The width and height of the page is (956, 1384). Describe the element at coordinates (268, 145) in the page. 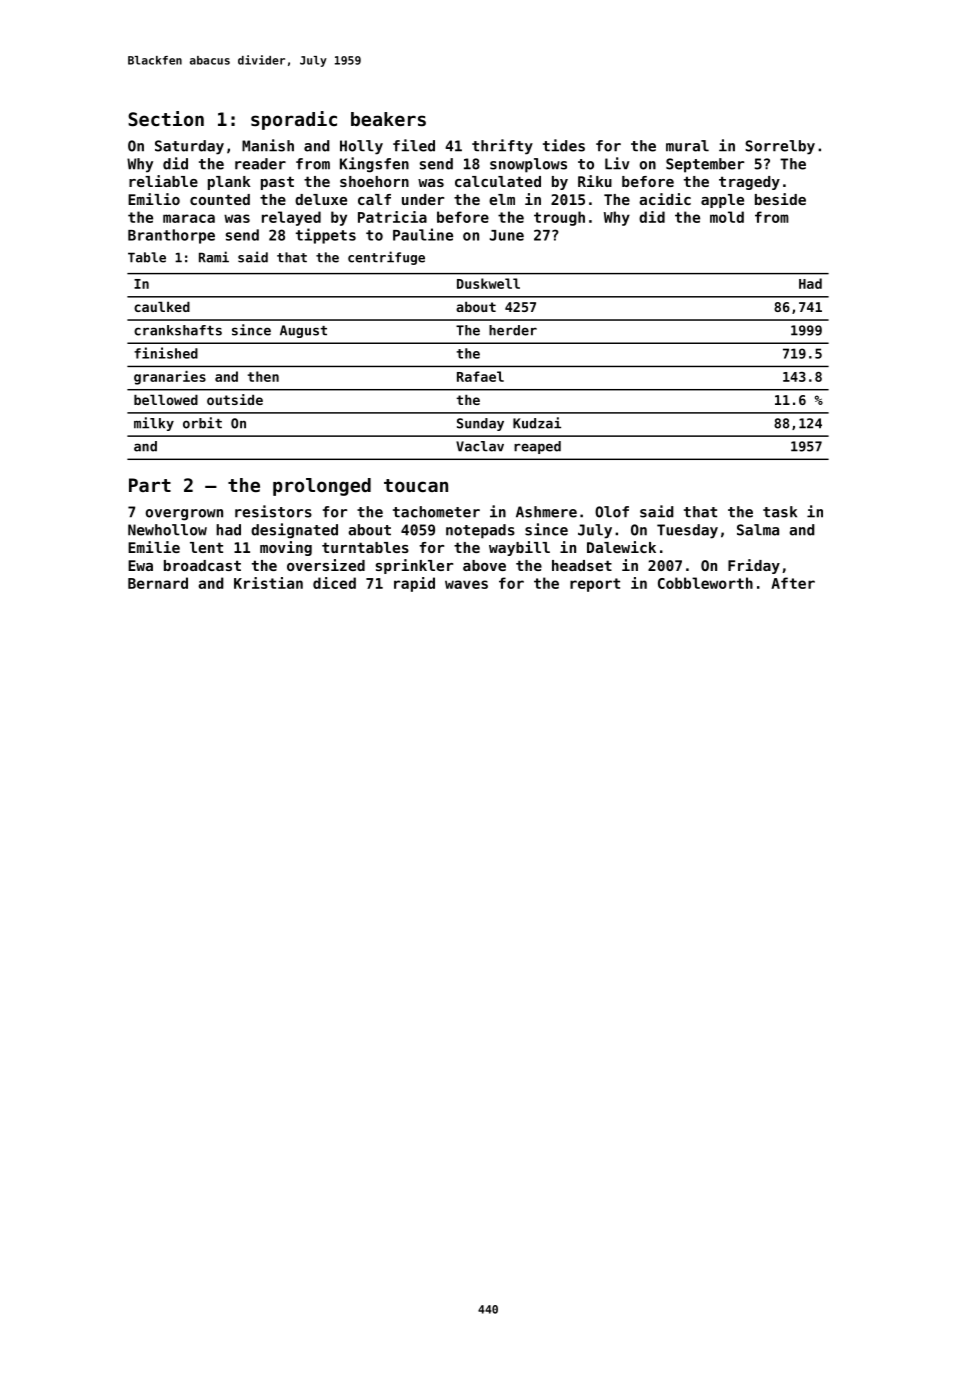

I see `Manish` at that location.
